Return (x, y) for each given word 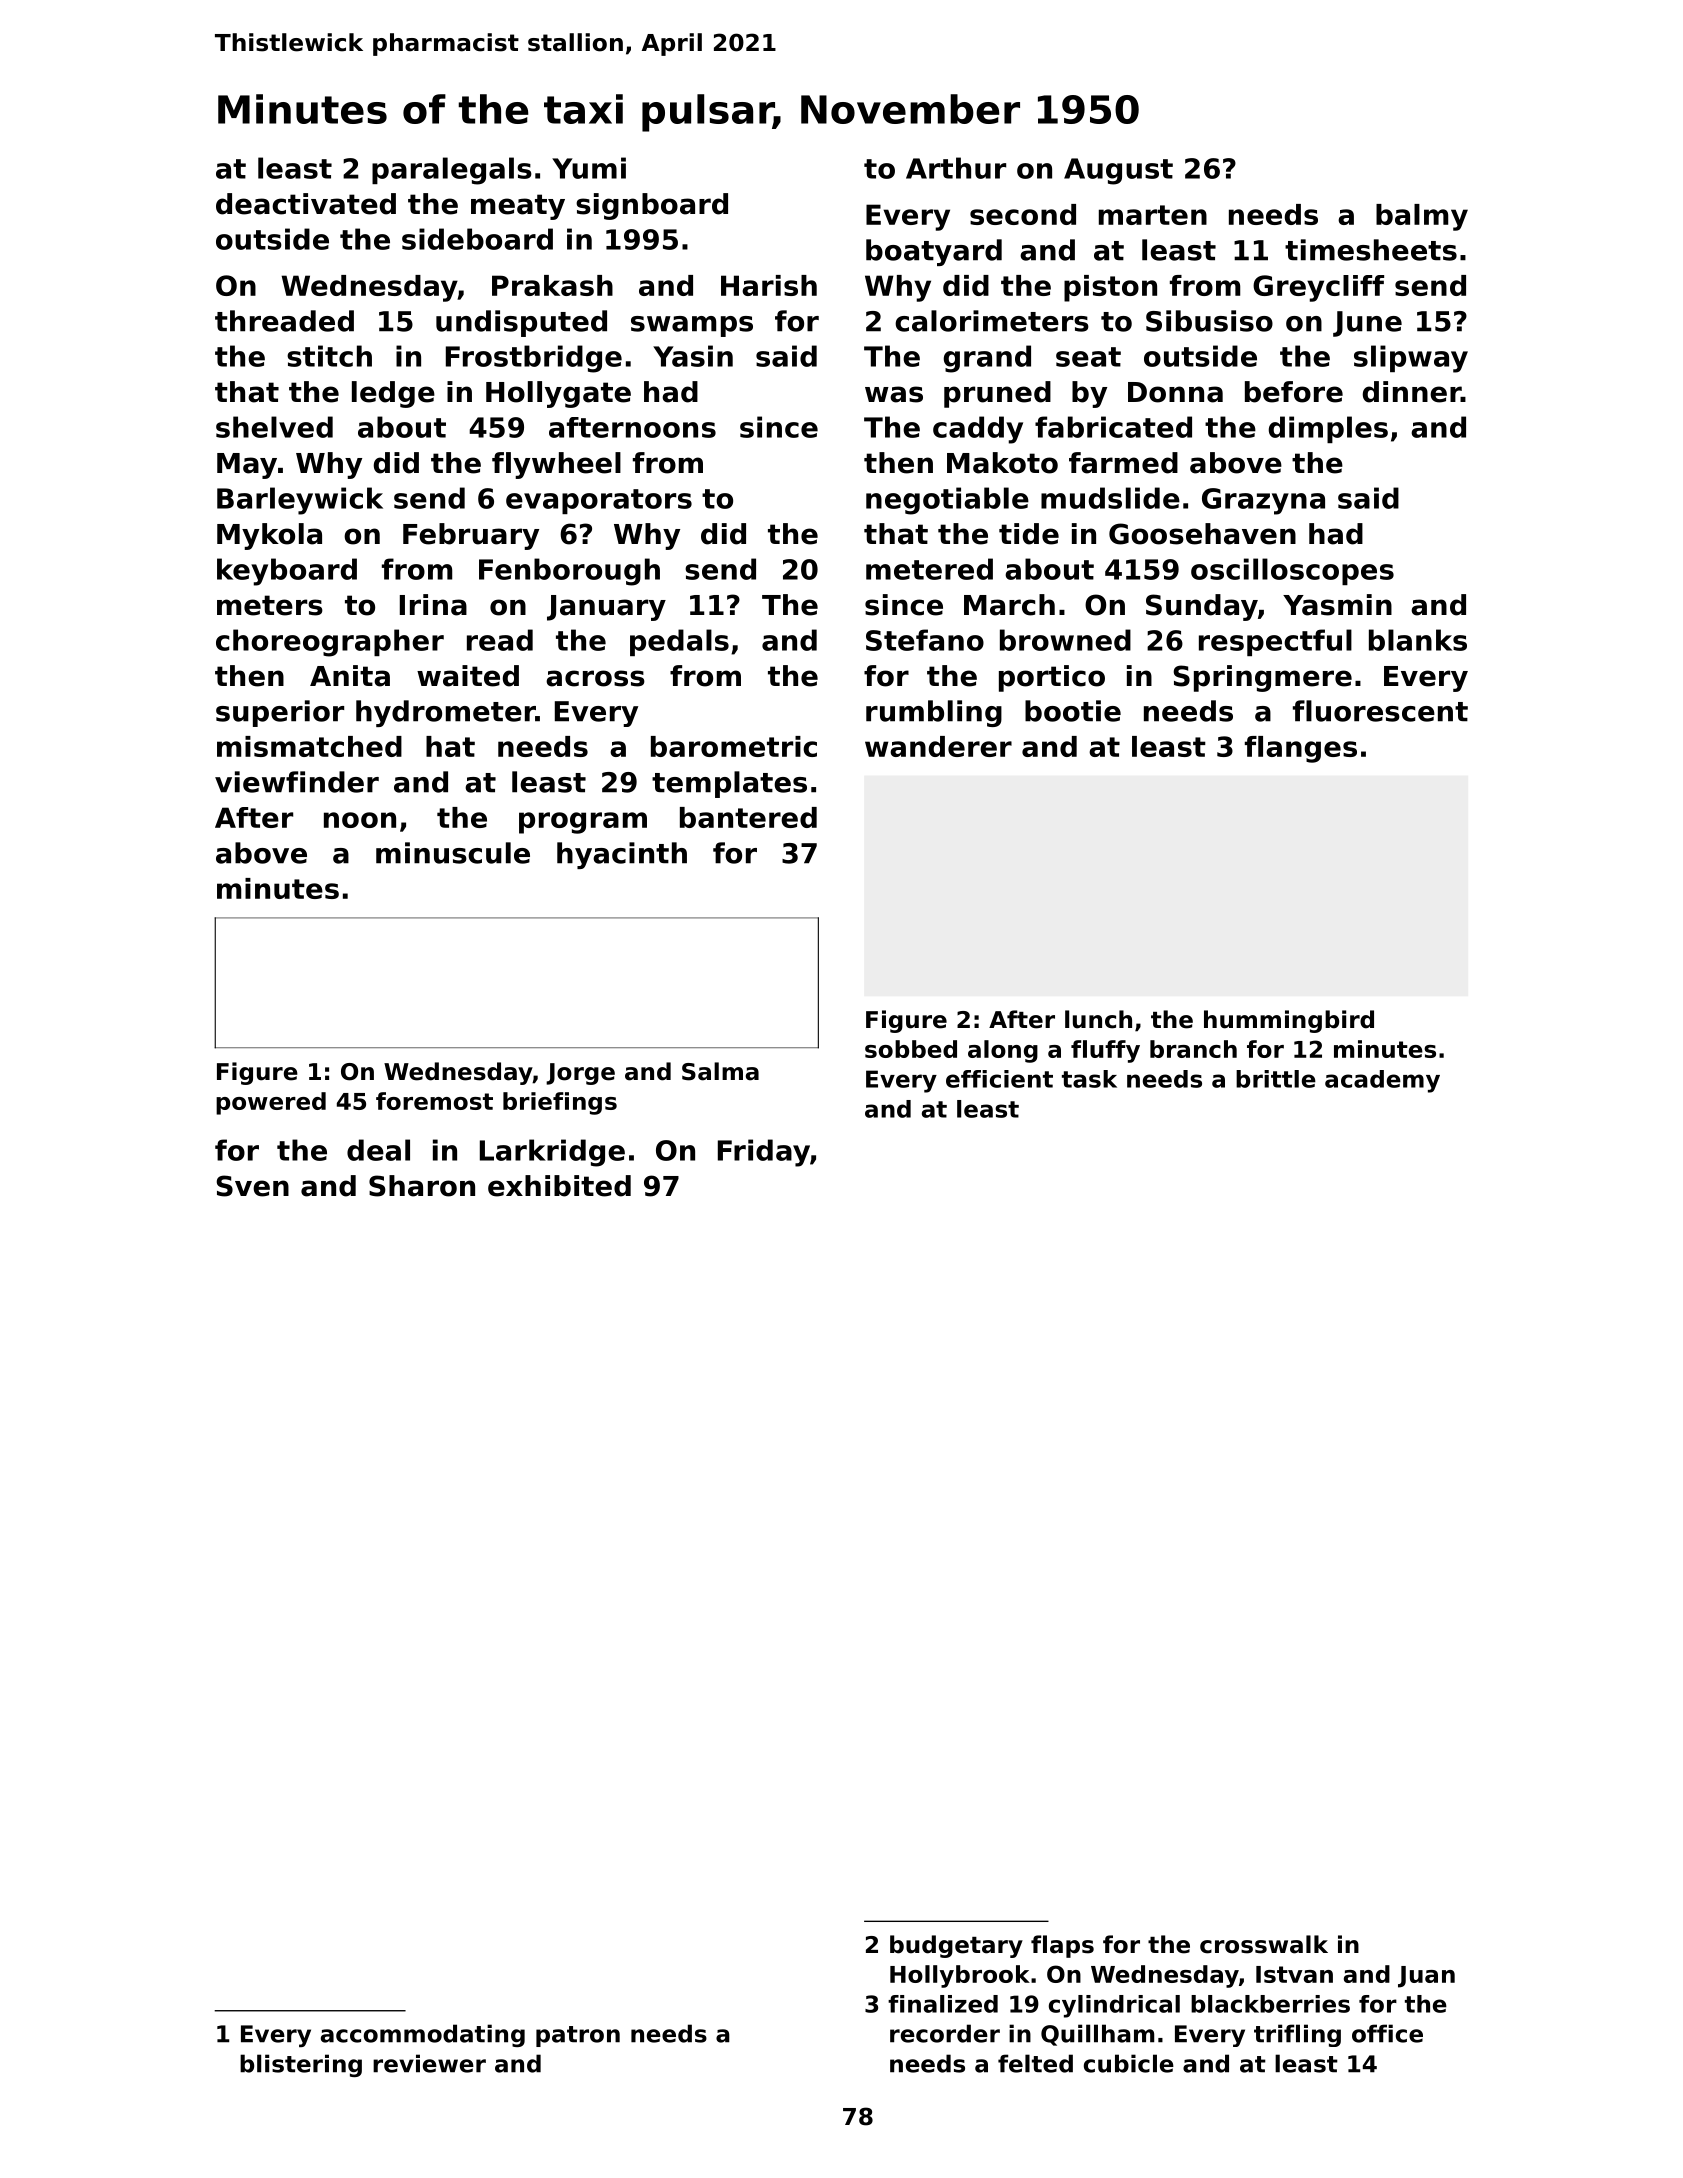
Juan (1426, 1977)
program (583, 823)
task (1089, 1079)
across (595, 678)
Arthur (956, 168)
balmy (1422, 217)
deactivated (306, 204)
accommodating (423, 2035)
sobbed (911, 1049)
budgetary (956, 1946)
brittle (1276, 1079)
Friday (764, 1153)
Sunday (1202, 607)
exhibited (559, 1186)
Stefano (925, 640)
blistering (301, 2065)
